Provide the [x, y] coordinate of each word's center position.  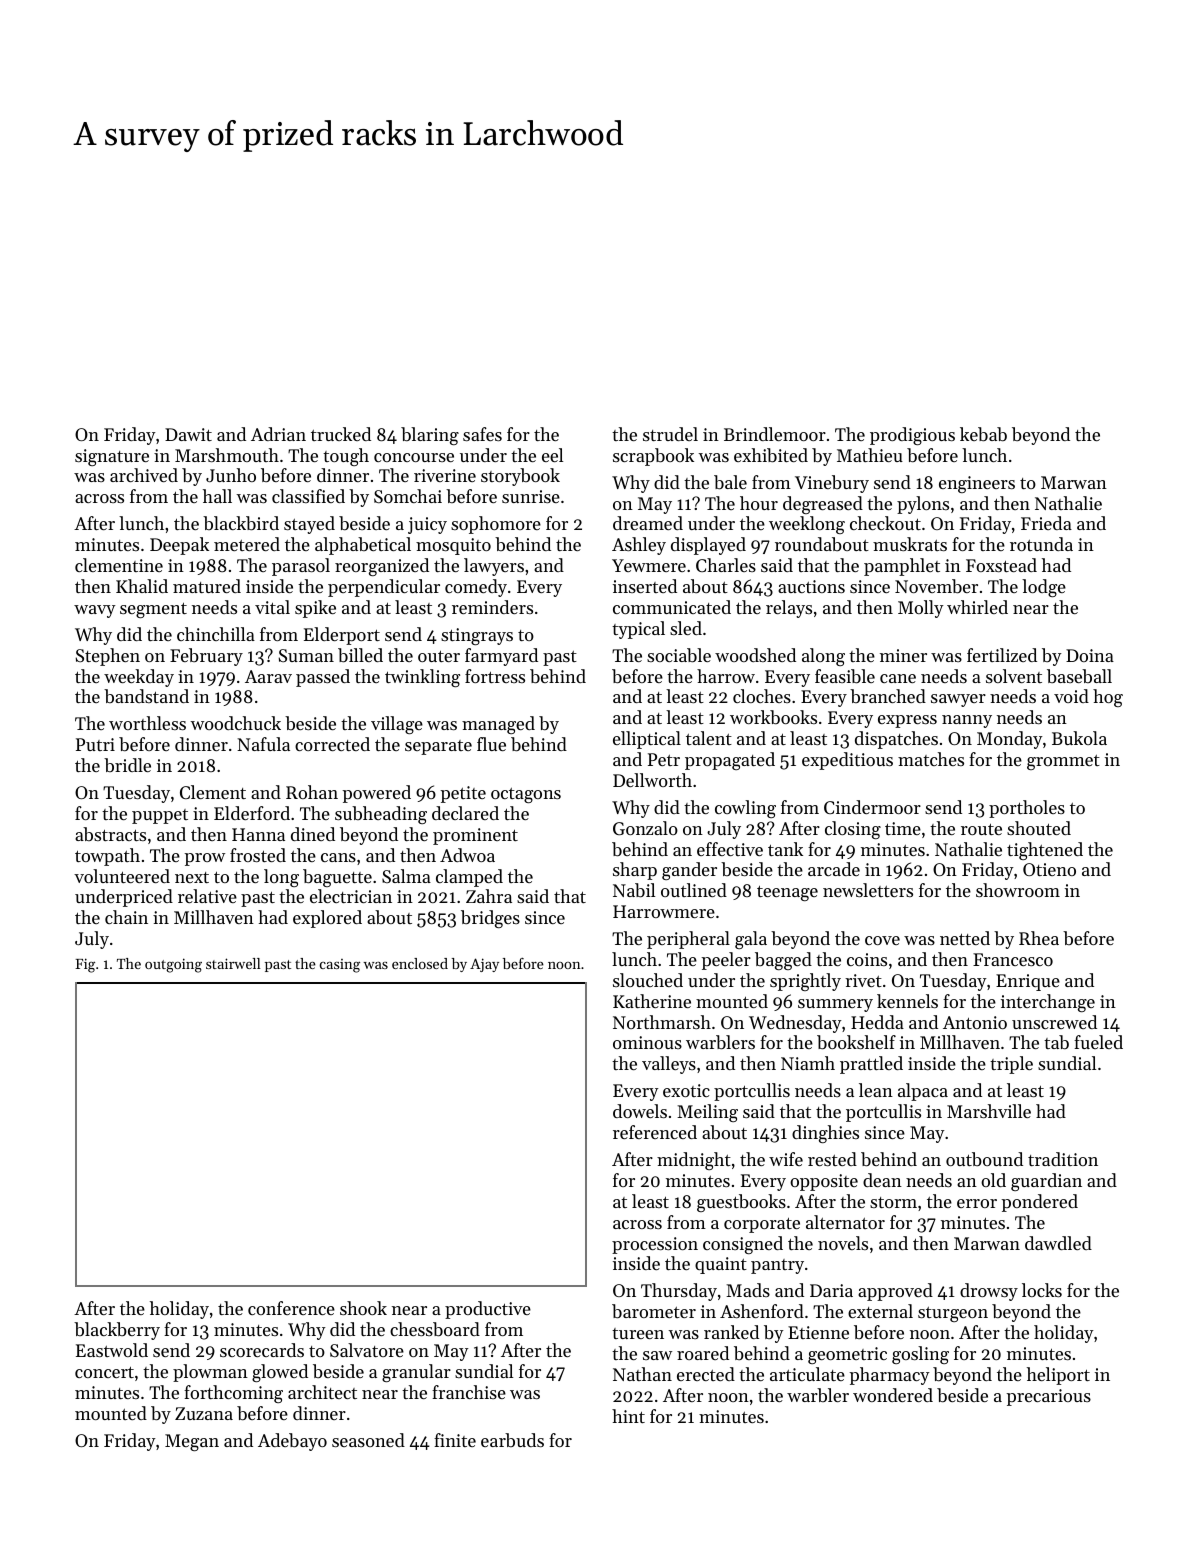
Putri [95, 744]
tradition [1063, 1159]
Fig [85, 965]
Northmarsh [662, 1022]
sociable [679, 655]
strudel [670, 434]
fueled [1098, 1042]
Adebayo [292, 1442]
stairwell [233, 963]
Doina [1090, 655]
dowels [640, 1111]
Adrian [278, 434]
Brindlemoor [775, 434]
